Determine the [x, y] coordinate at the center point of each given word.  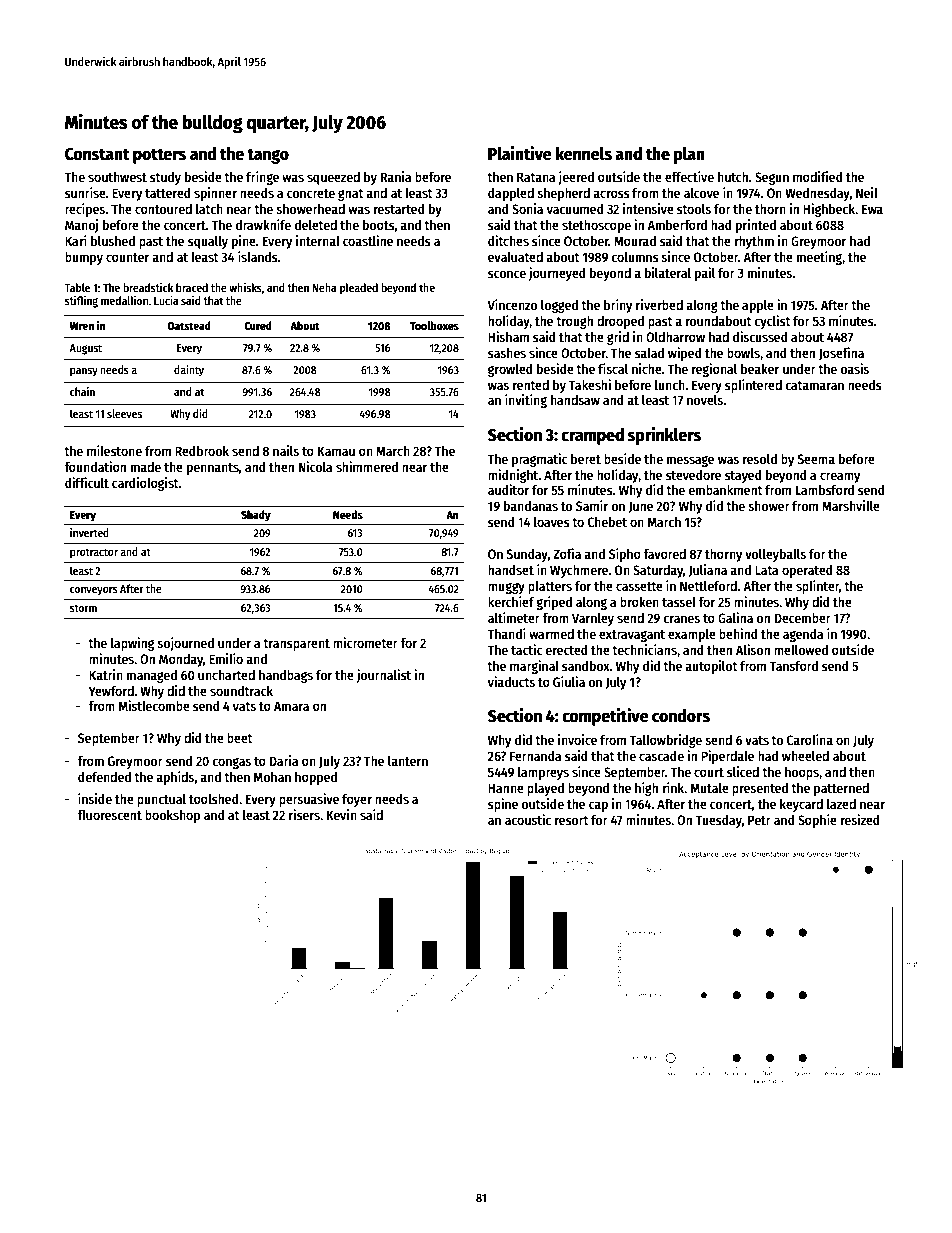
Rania [396, 176]
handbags [286, 676]
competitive [605, 717]
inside [95, 798]
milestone [114, 450]
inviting [526, 401]
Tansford [793, 666]
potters [159, 156]
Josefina [841, 353]
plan [689, 155]
